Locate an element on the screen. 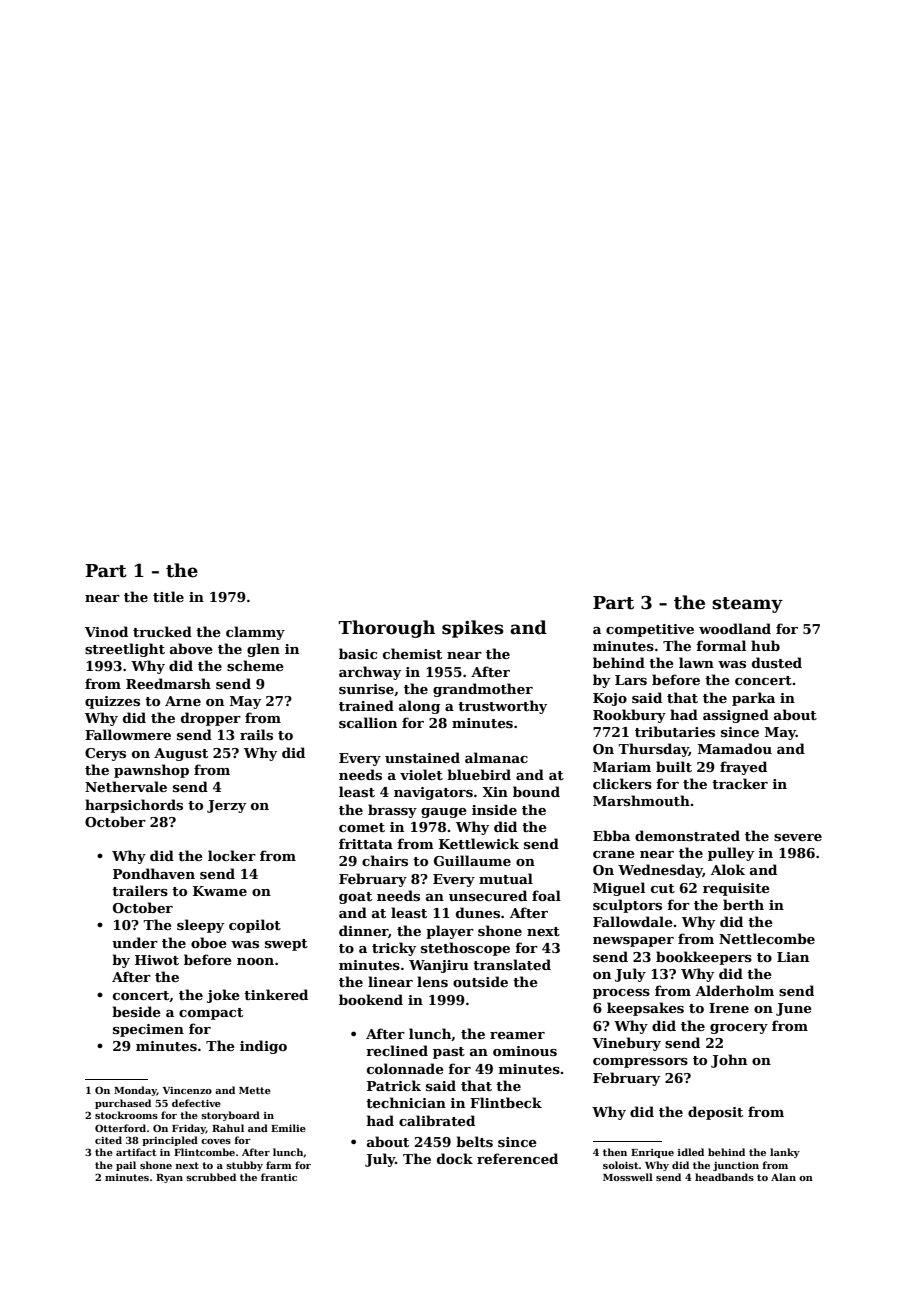 The image size is (908, 1316). bookkeepers is located at coordinates (704, 958).
